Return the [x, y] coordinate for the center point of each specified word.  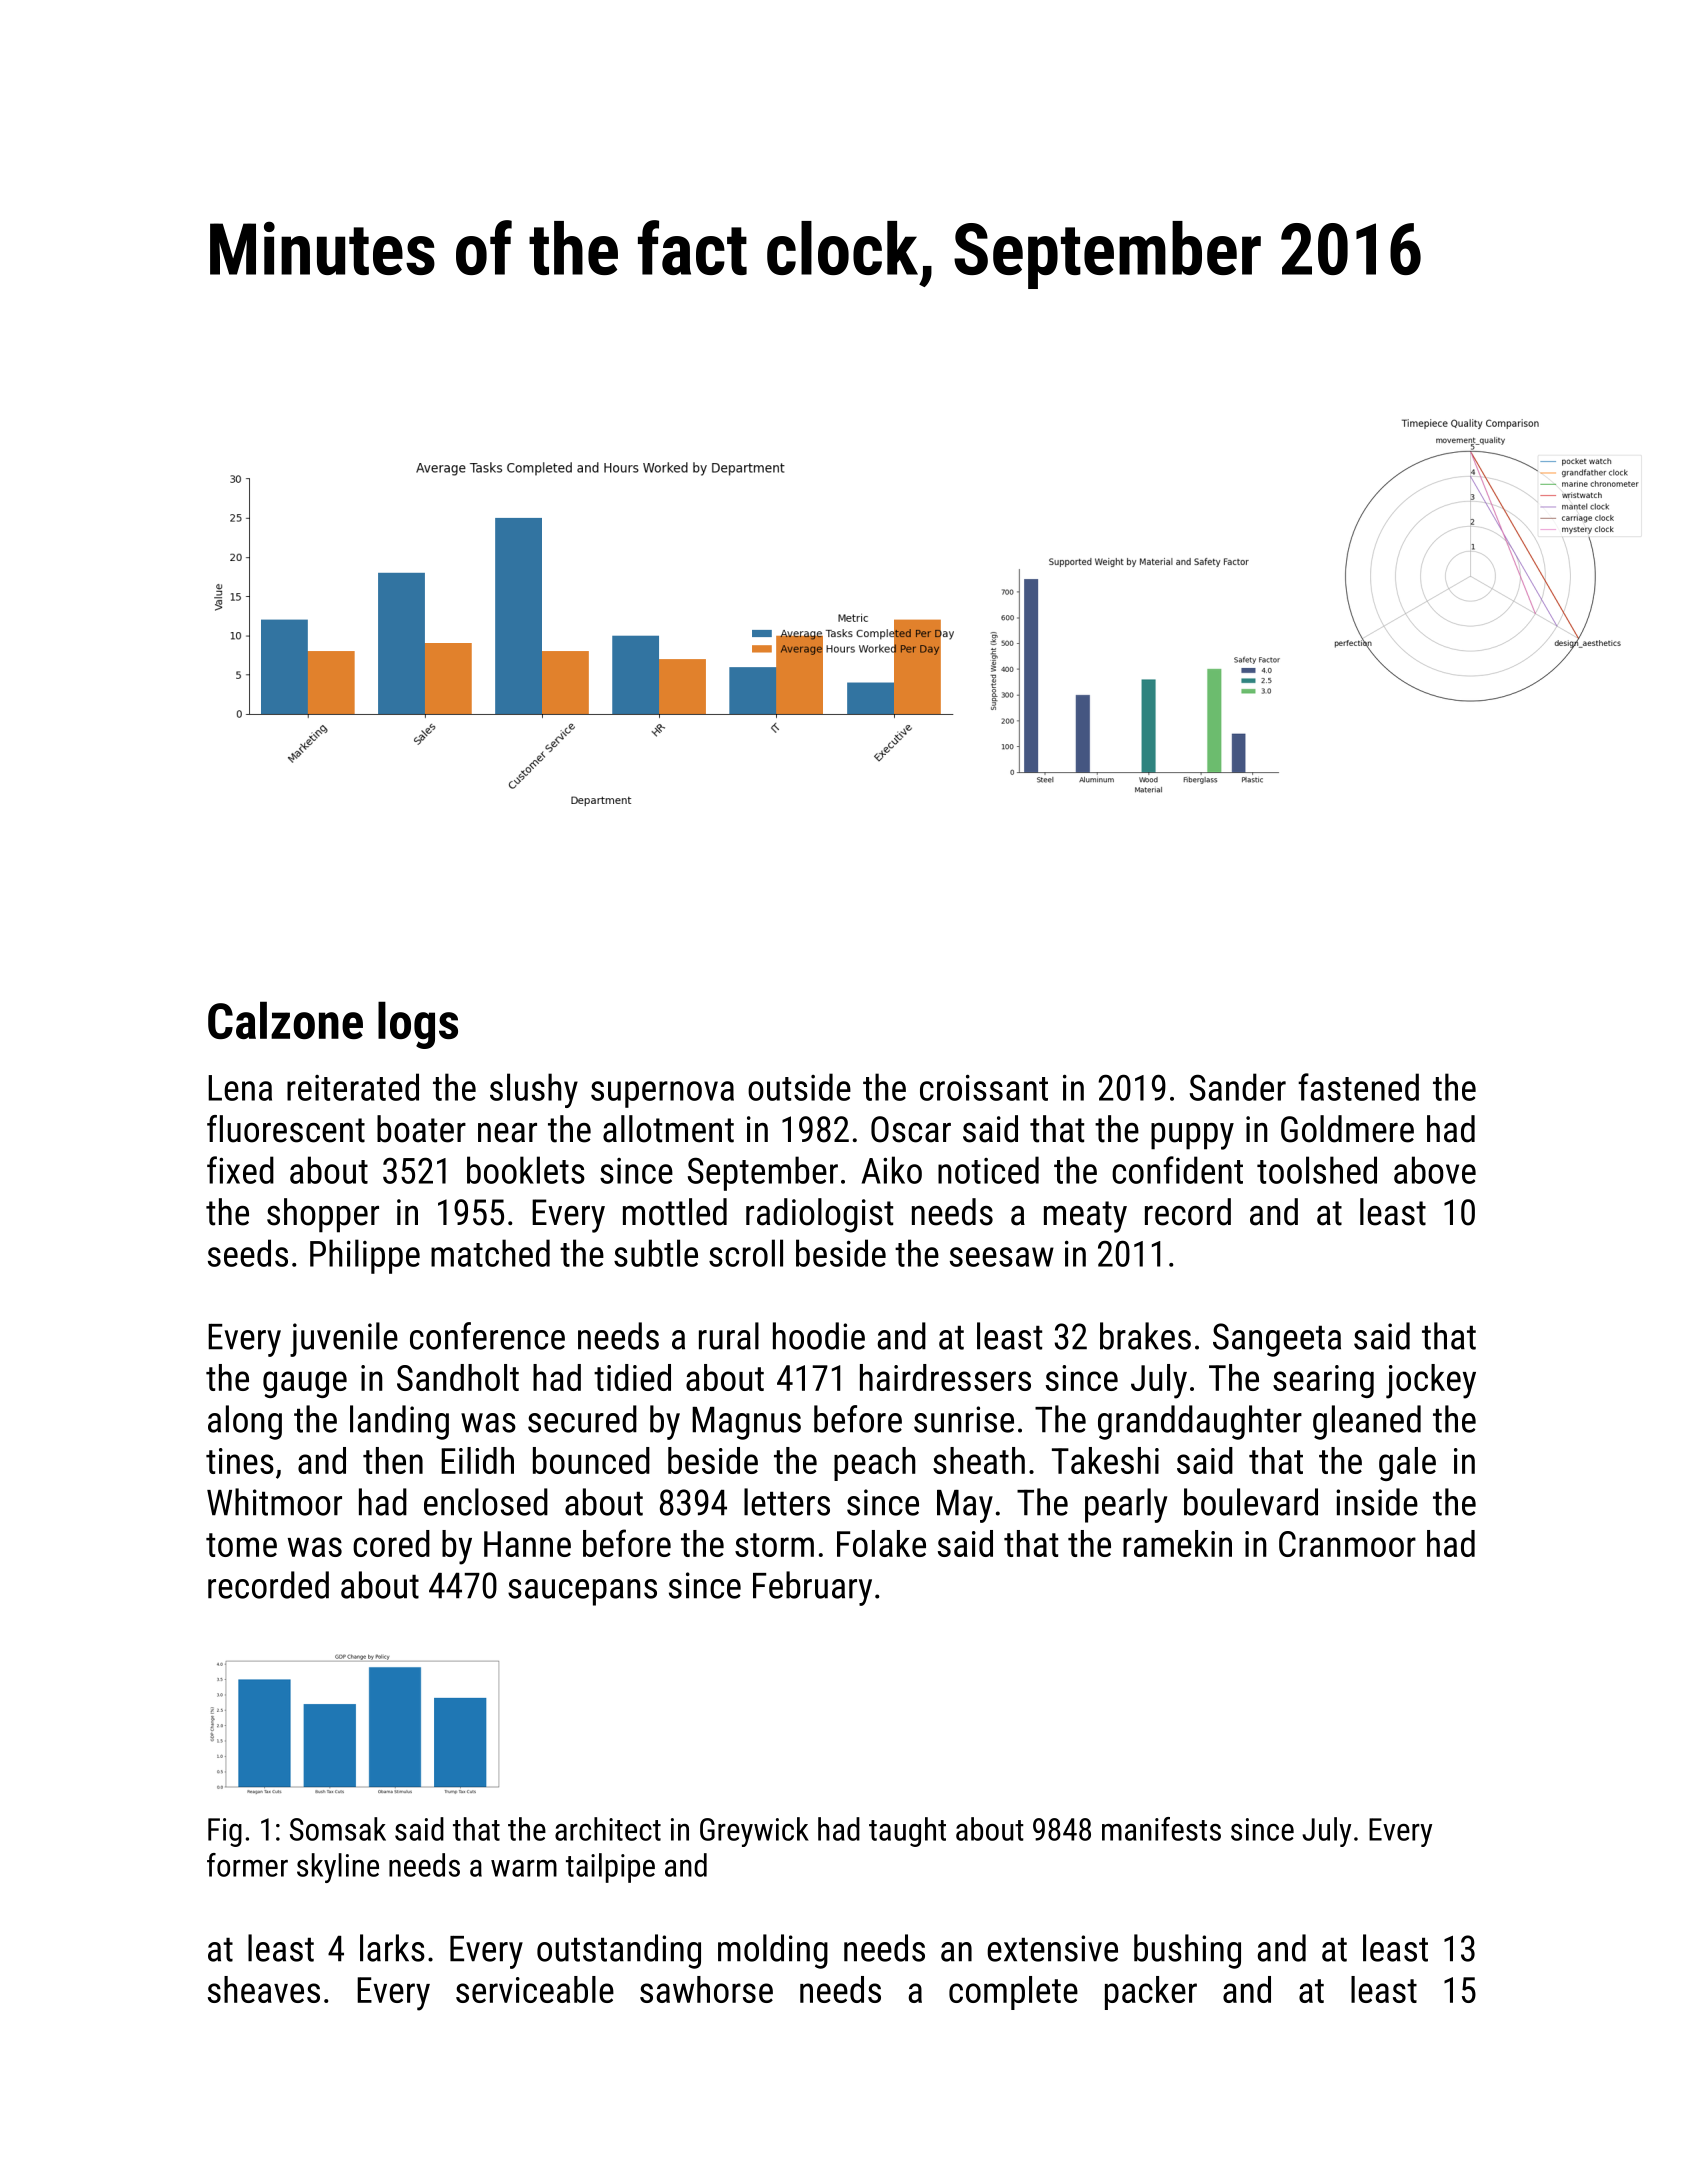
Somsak [338, 1829]
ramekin [1177, 1543]
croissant [984, 1088]
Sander [1238, 1087]
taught [907, 1832]
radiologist [819, 1215]
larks [392, 1948]
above [1435, 1170]
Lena [240, 1088]
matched [490, 1253]
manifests [1161, 1829]
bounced [591, 1460]
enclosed [486, 1502]
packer [1151, 1993]
